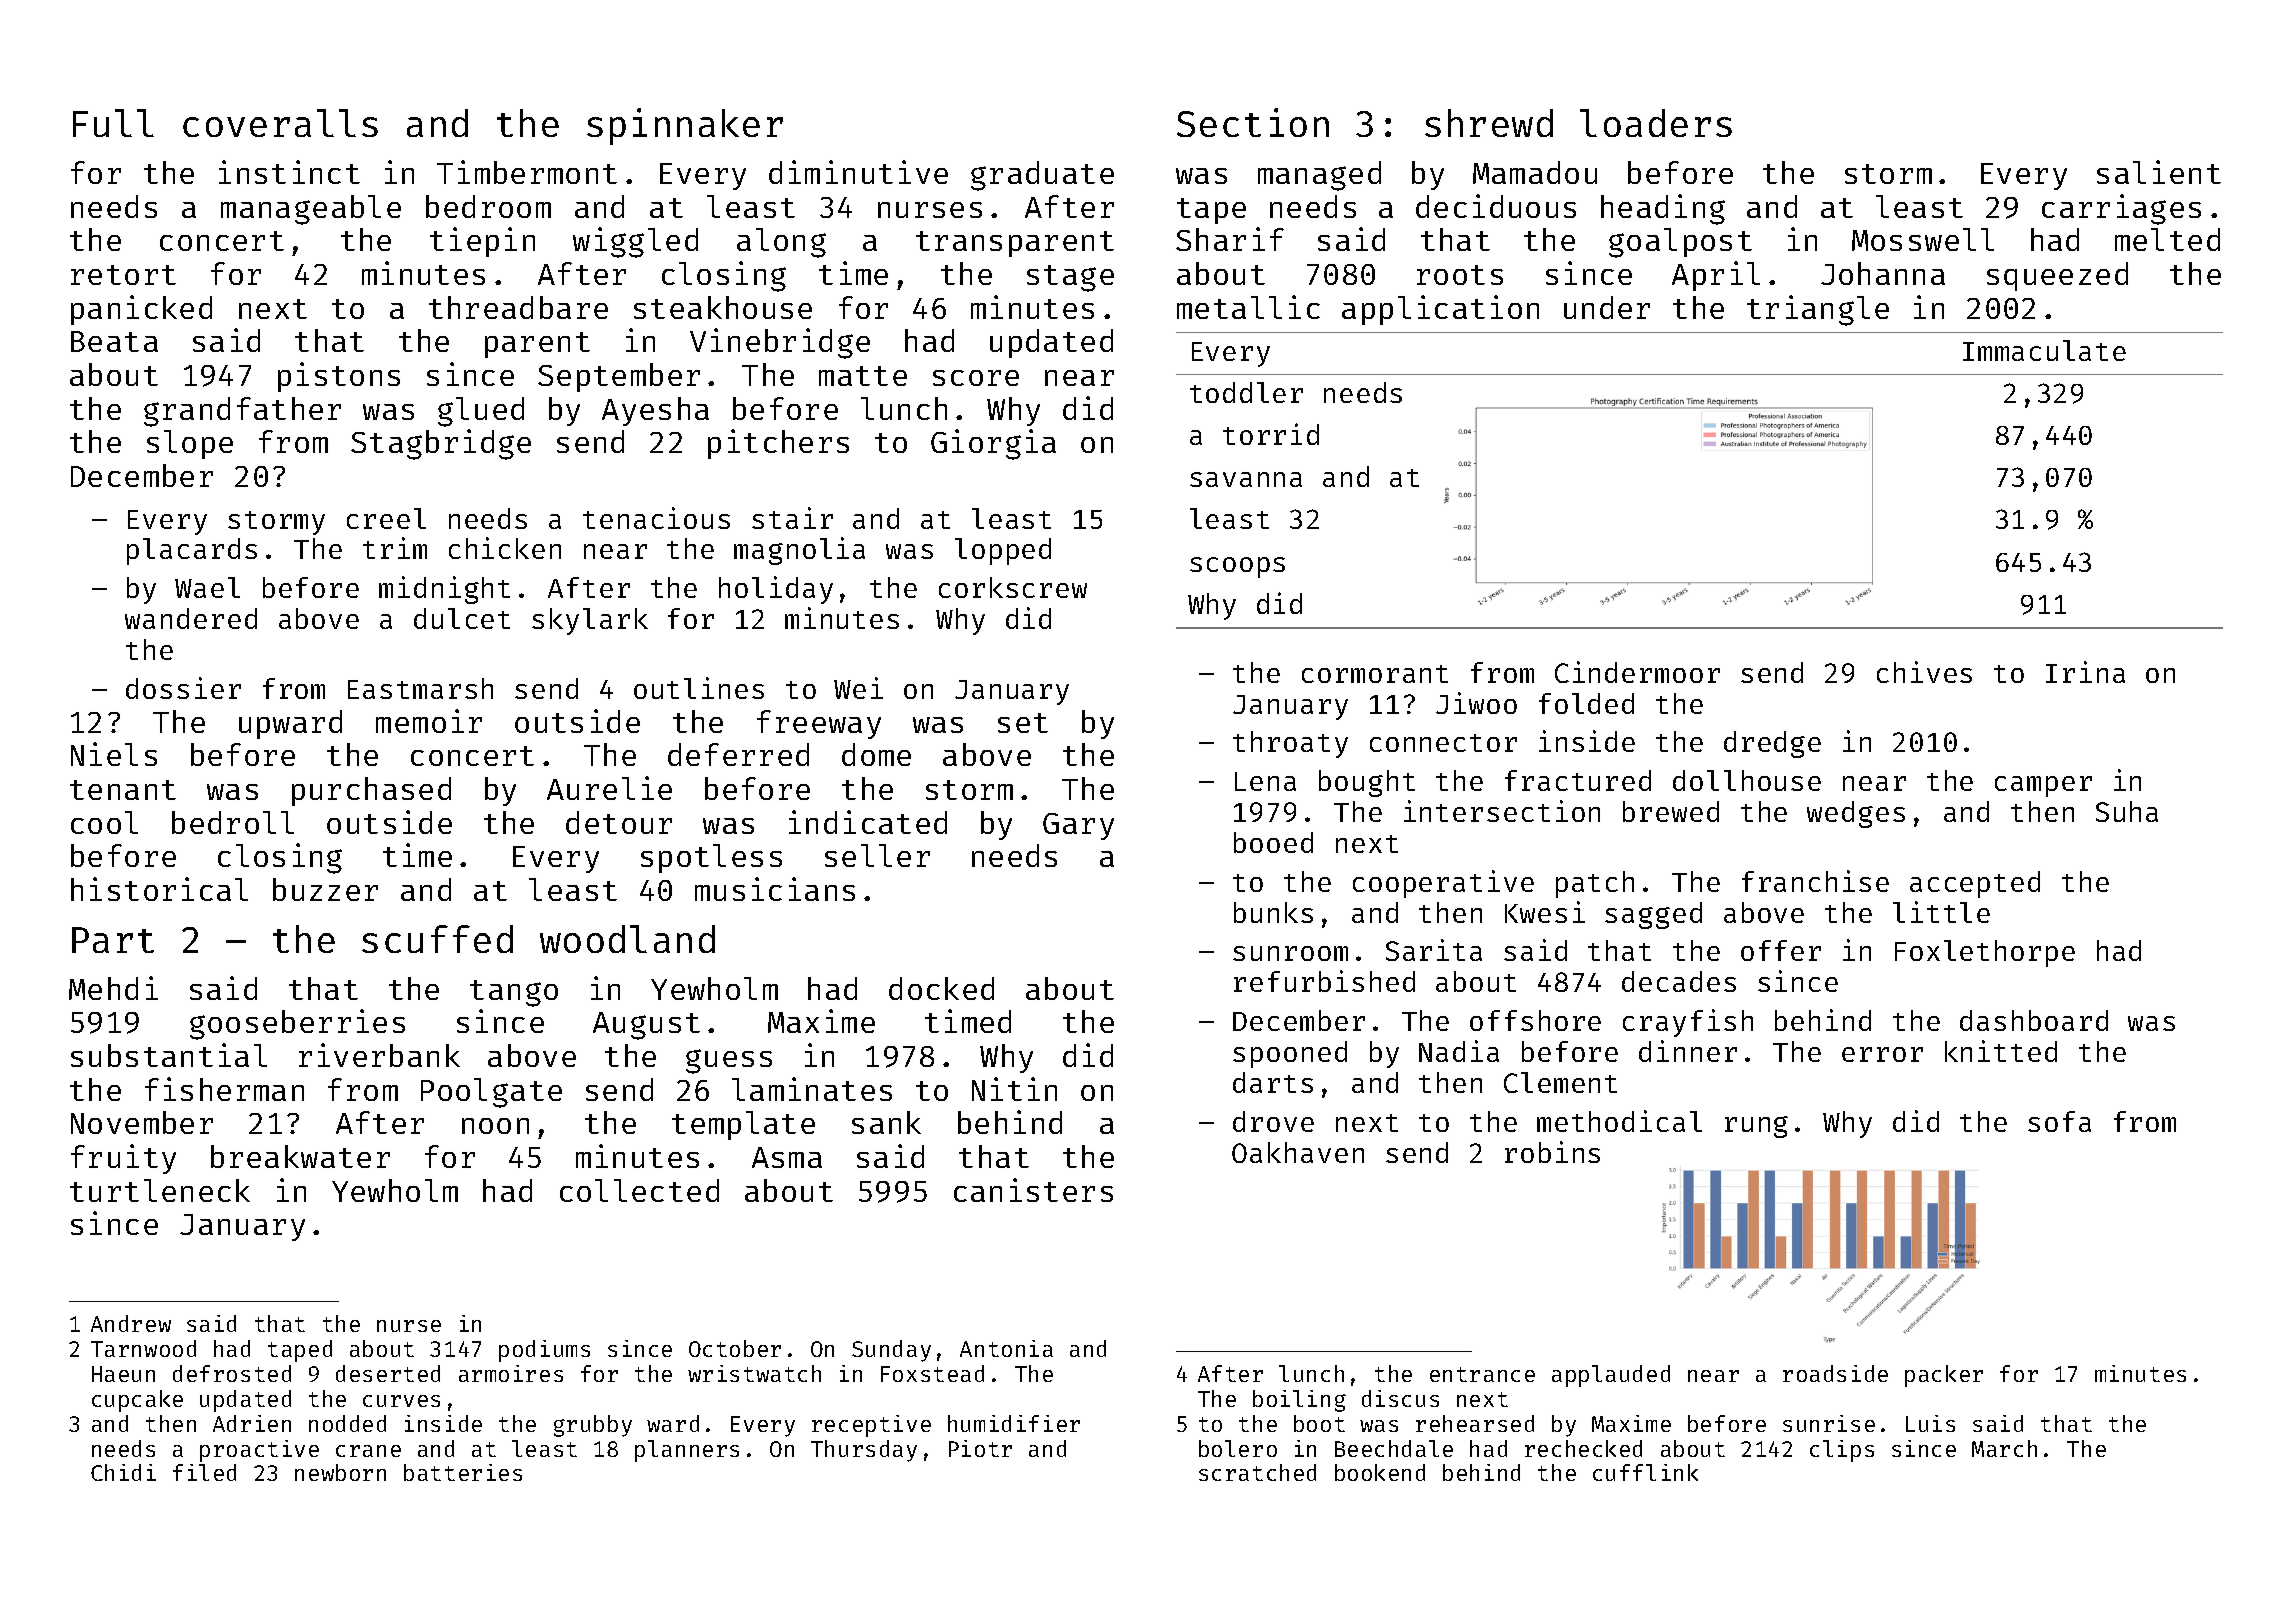 This document has width=2292, height=1620. What do you see at coordinates (812, 1089) in the document?
I see `laminates` at bounding box center [812, 1089].
